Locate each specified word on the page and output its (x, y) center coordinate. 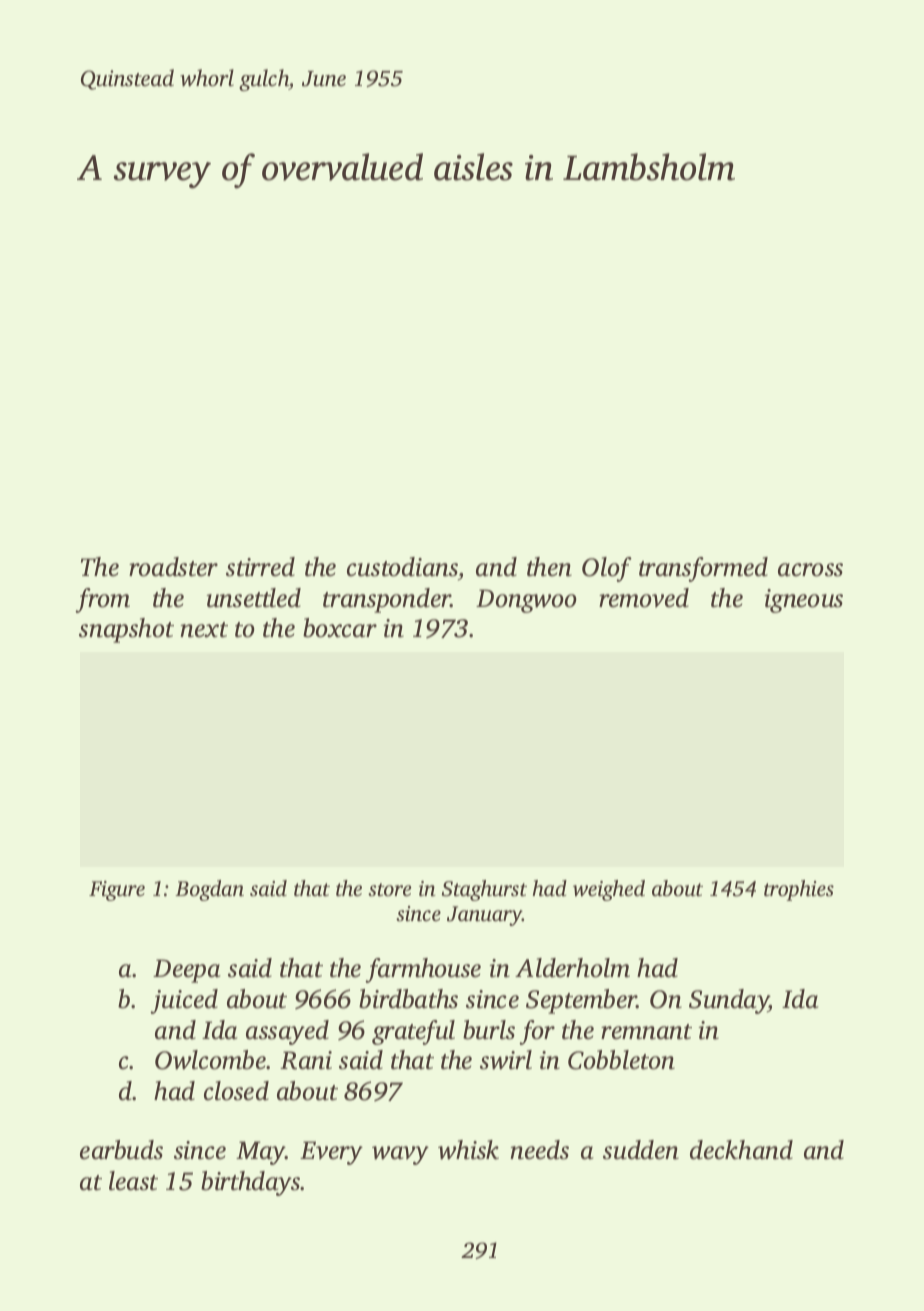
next (204, 630)
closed (236, 1091)
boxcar (340, 628)
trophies (799, 890)
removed (644, 598)
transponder (387, 600)
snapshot (126, 630)
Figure (117, 891)
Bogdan (209, 890)
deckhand (741, 1150)
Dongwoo (526, 601)
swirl (506, 1060)
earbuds (121, 1150)
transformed (703, 569)
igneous (803, 601)
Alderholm (572, 968)
